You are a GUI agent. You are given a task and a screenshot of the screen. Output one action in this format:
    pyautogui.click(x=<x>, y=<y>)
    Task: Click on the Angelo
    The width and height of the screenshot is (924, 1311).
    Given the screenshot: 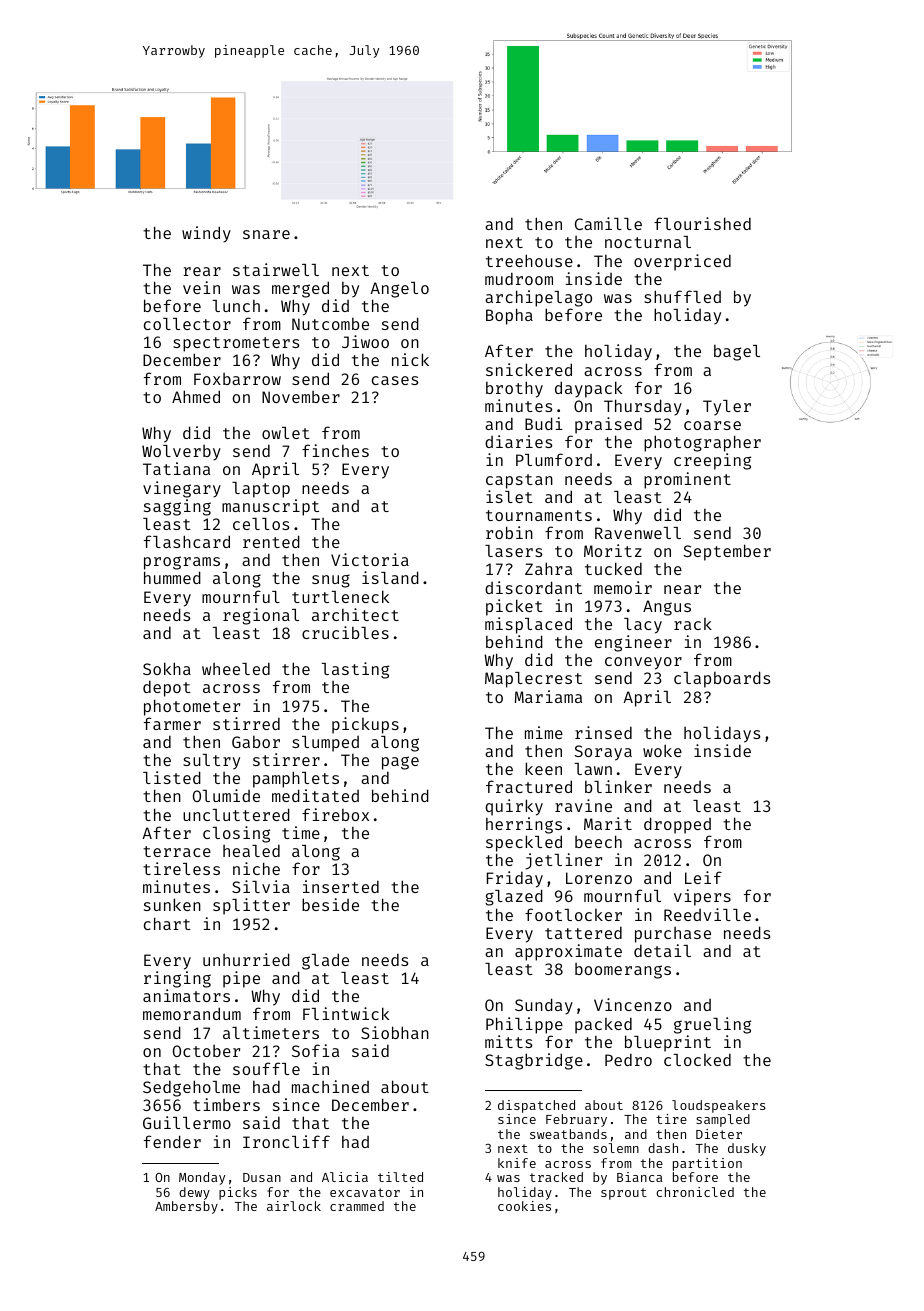 What is the action you would take?
    pyautogui.click(x=399, y=290)
